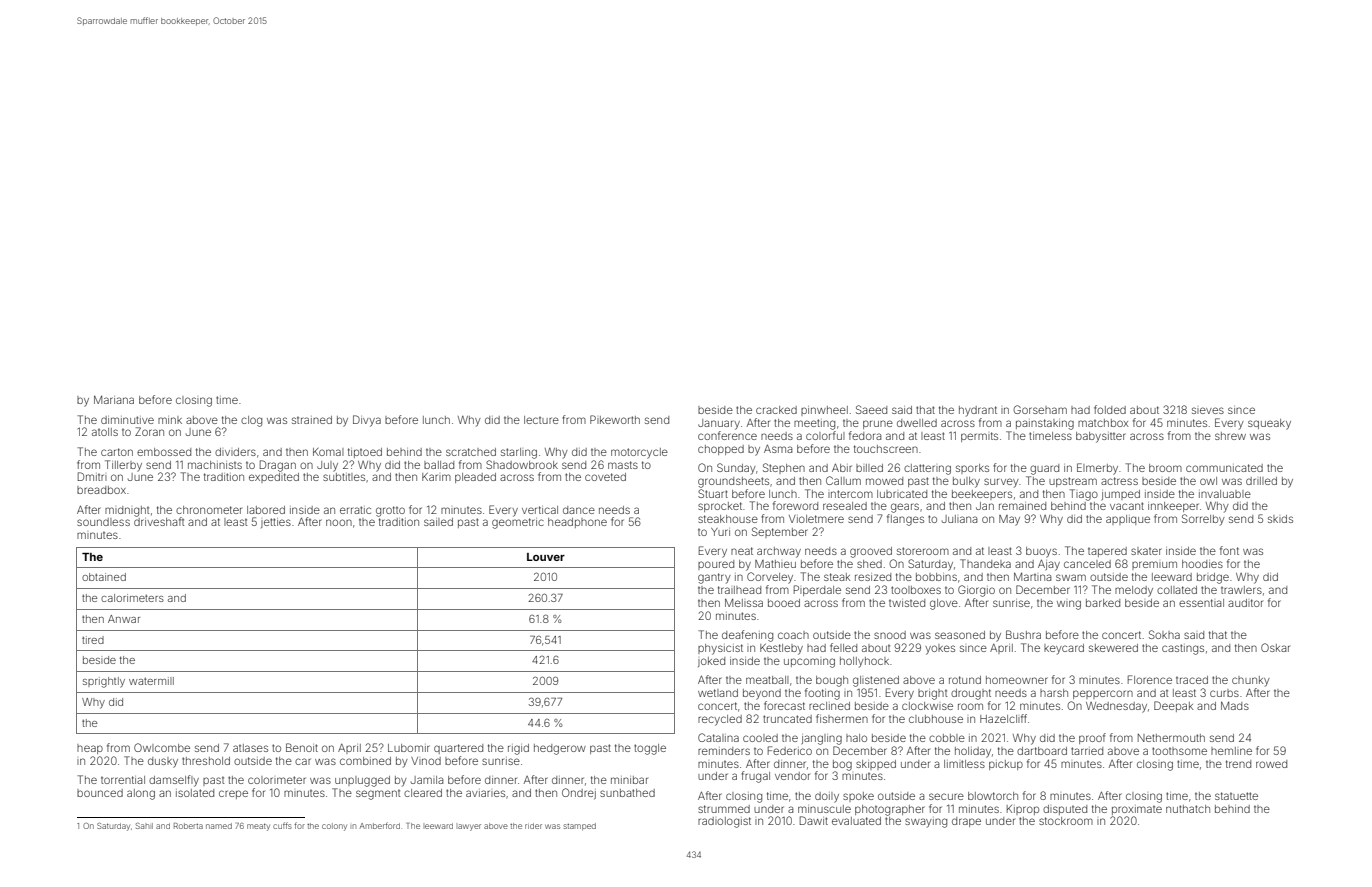 The width and height of the document is (1372, 887). What do you see at coordinates (775, 564) in the document?
I see `Mathieu` at bounding box center [775, 564].
